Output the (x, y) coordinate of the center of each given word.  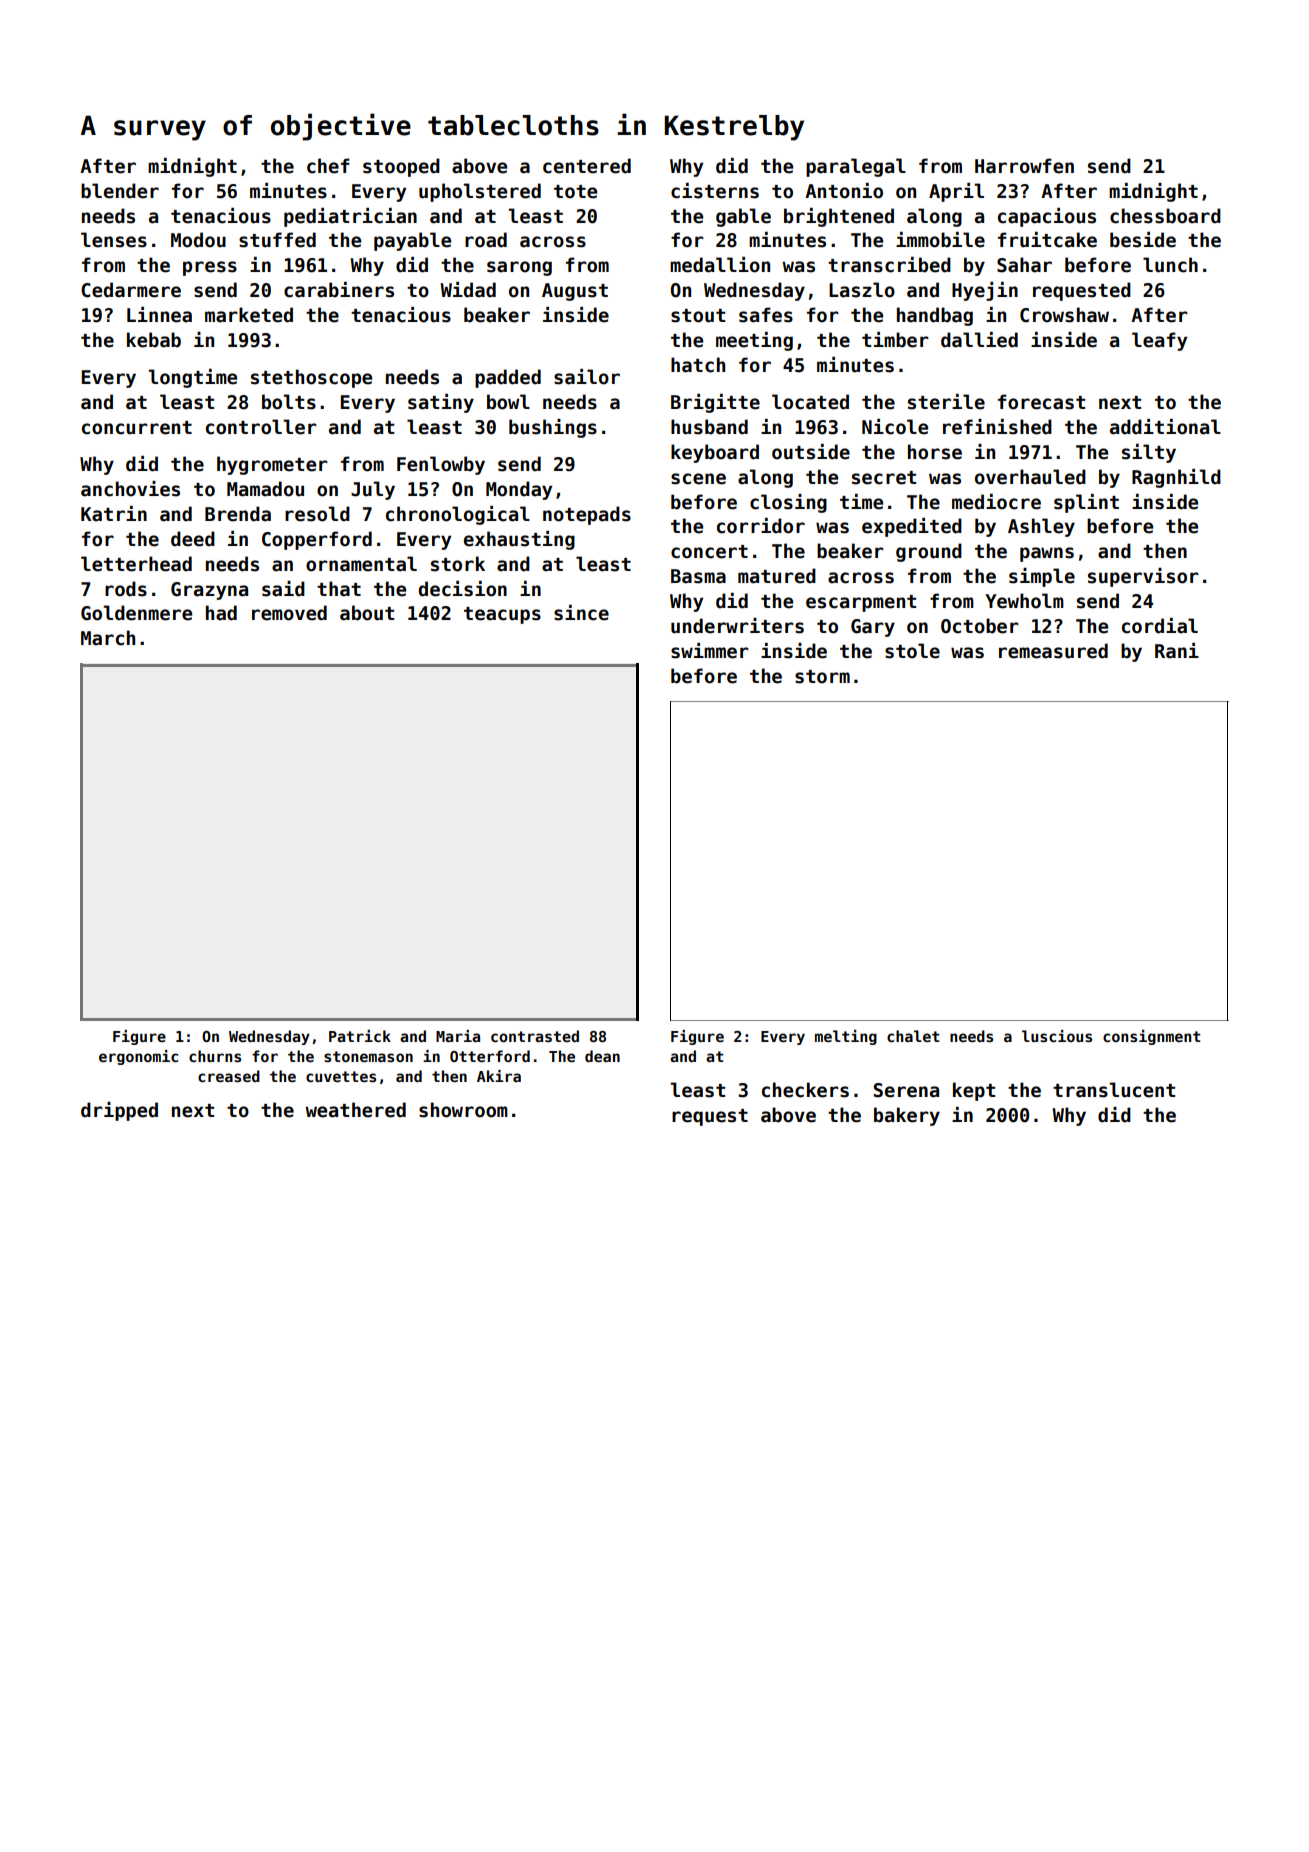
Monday (519, 490)
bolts (289, 402)
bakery (907, 1116)
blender (120, 191)
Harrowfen (1024, 166)
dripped (119, 1111)
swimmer (710, 651)
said (283, 589)
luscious (1057, 1036)
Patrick (360, 1036)
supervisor (1143, 577)
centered (587, 166)
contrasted (535, 1036)
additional (1165, 427)
